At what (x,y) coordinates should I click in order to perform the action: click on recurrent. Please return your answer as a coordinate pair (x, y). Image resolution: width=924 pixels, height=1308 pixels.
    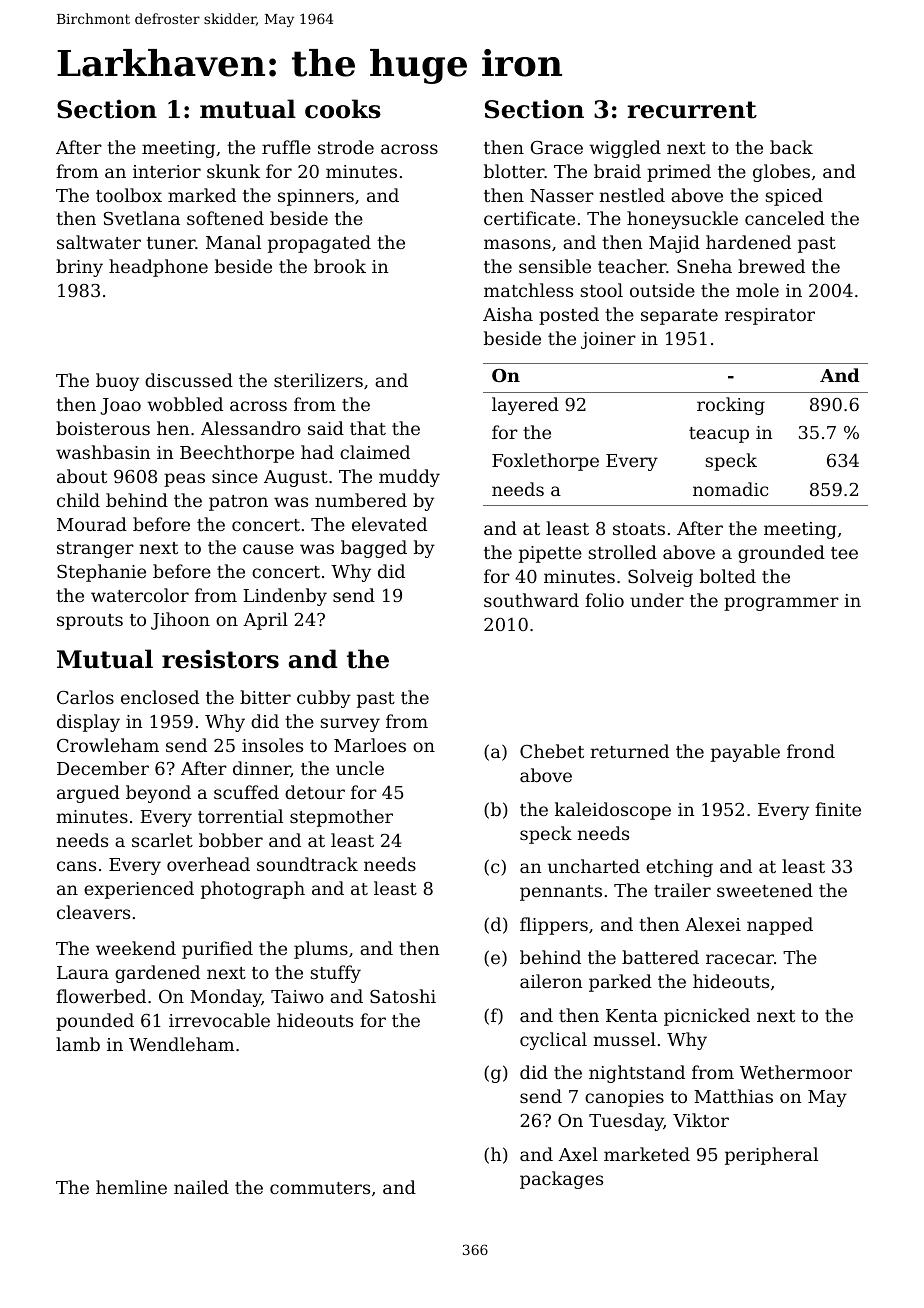
    Looking at the image, I should click on (692, 110).
